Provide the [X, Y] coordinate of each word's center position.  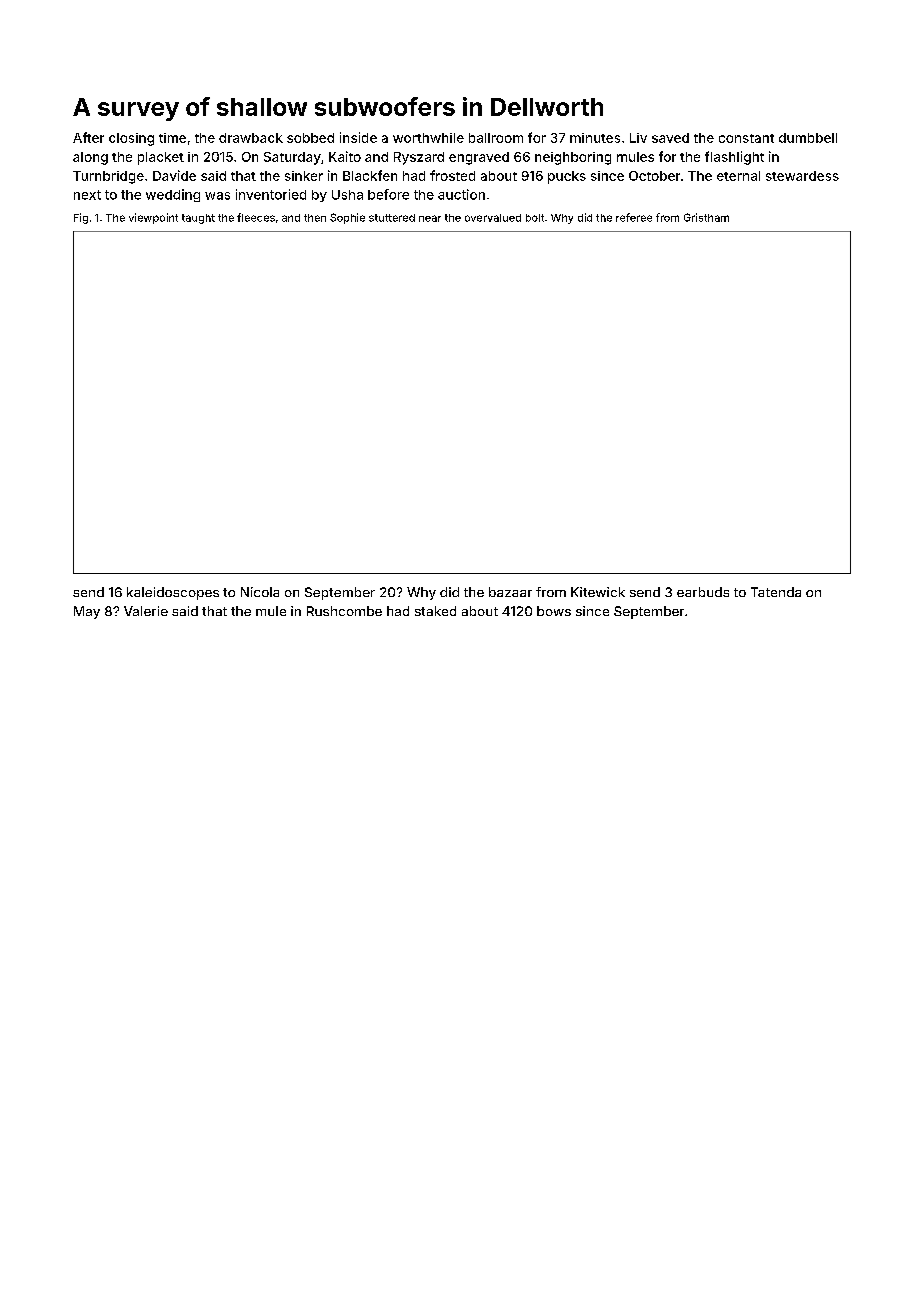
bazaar [510, 592]
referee [634, 217]
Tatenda [776, 592]
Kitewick [598, 592]
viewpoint [153, 218]
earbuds [703, 592]
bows [554, 611]
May [87, 612]
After [88, 137]
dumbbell [808, 138]
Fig [81, 218]
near [430, 218]
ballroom [496, 138]
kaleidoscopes [173, 593]
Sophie [347, 218]
